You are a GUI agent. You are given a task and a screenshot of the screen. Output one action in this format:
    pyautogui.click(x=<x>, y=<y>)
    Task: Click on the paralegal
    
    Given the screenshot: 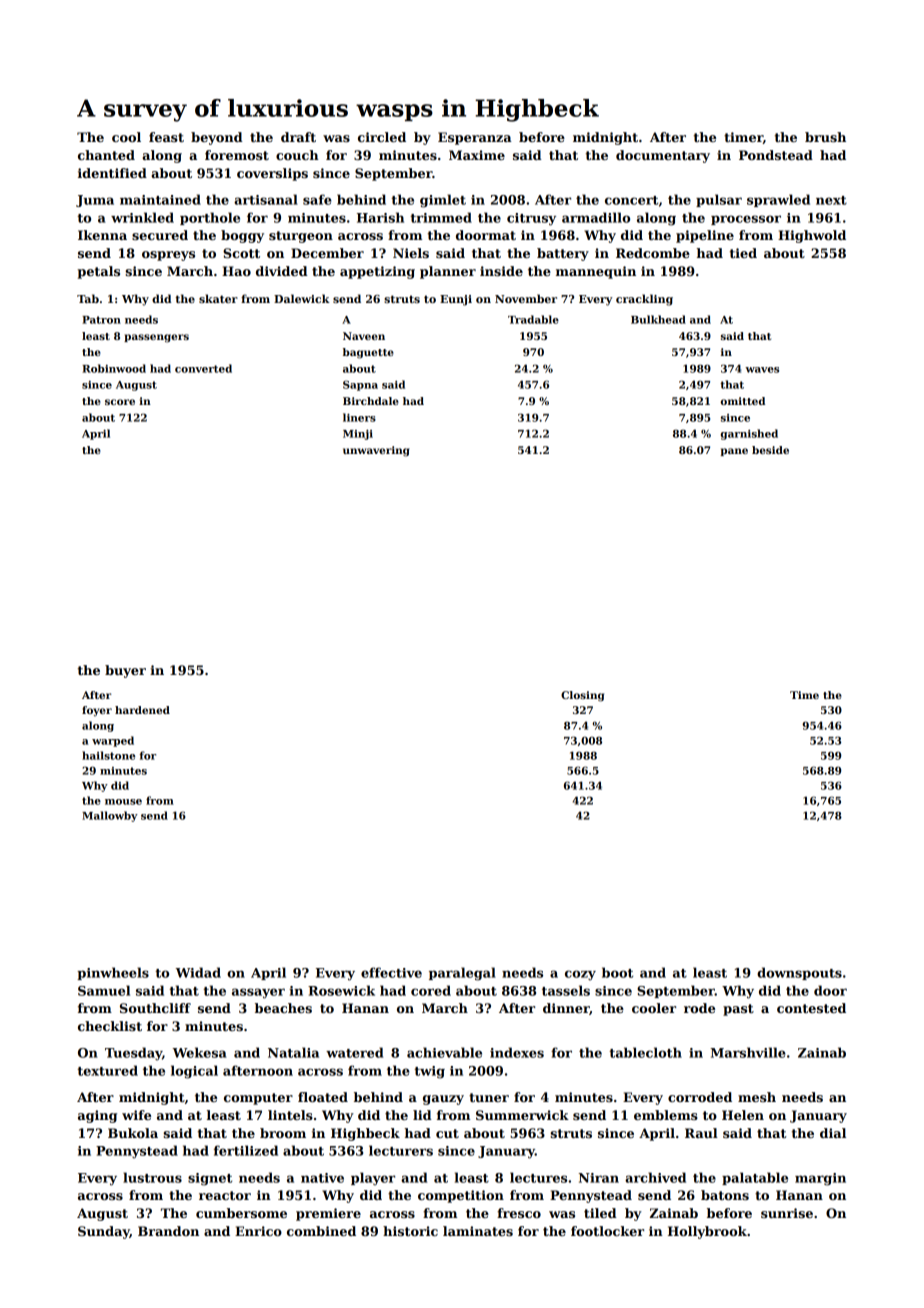 What is the action you would take?
    pyautogui.click(x=462, y=974)
